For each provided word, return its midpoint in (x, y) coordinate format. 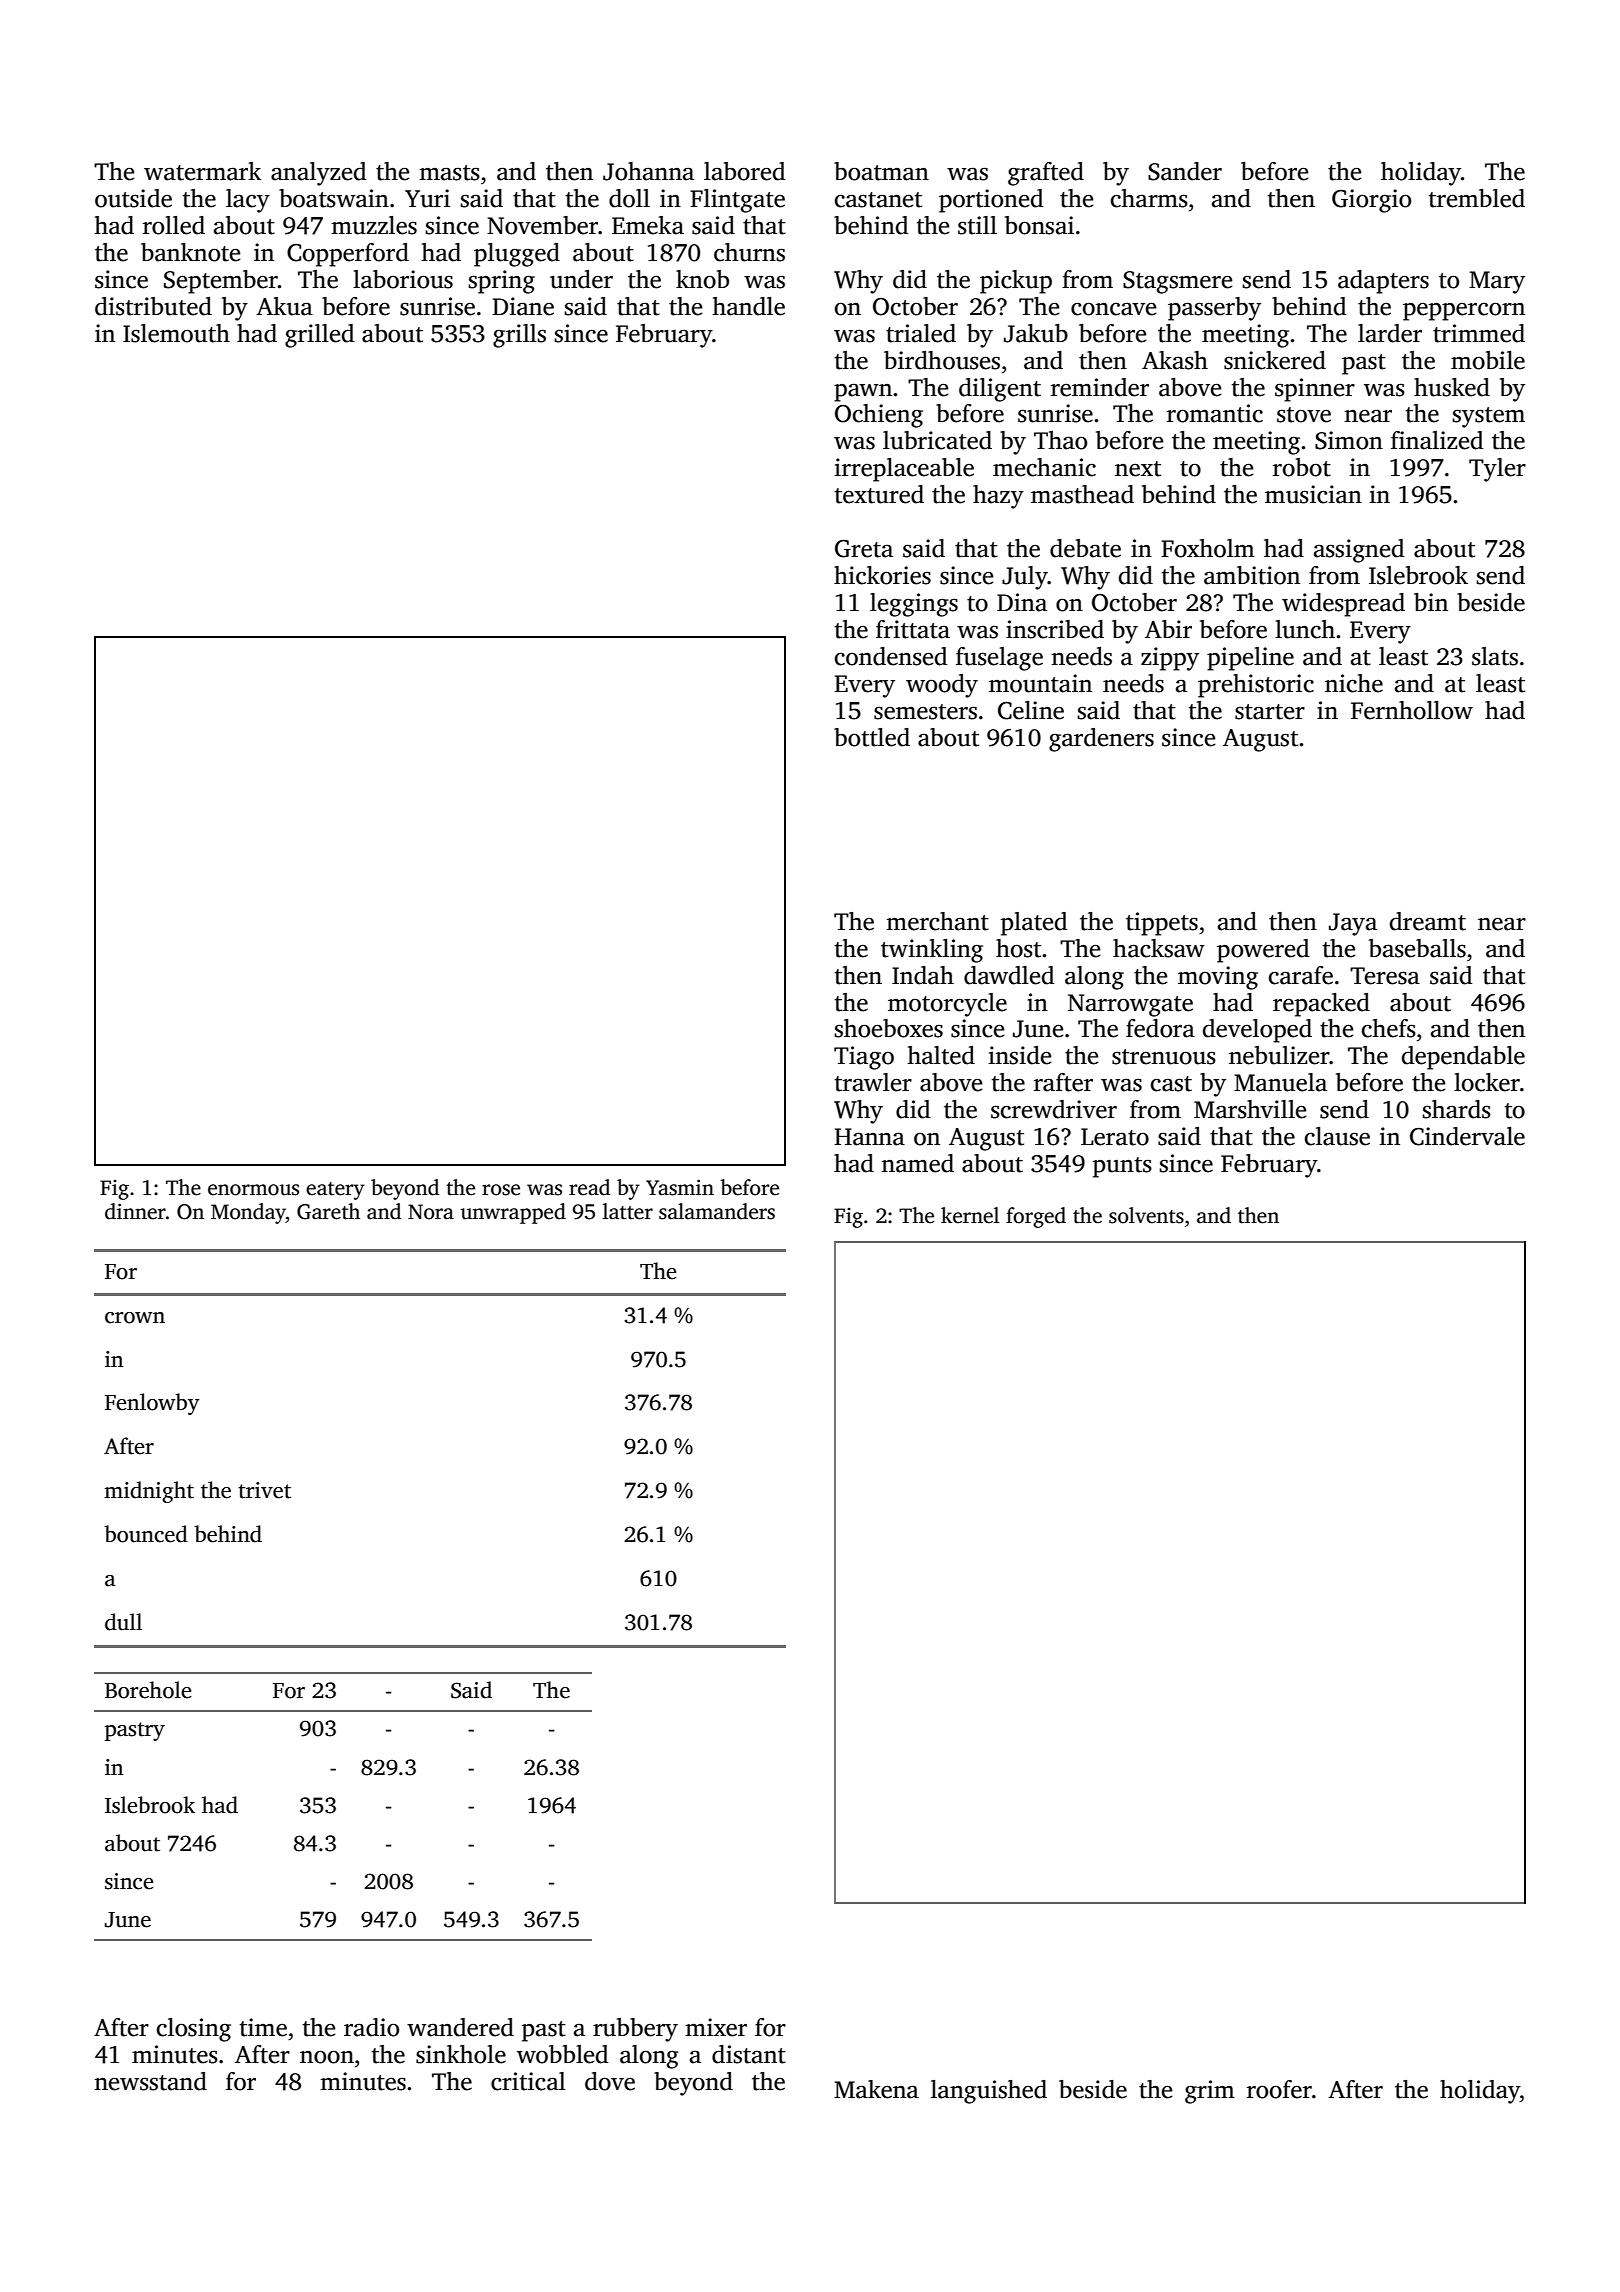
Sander (1185, 171)
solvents (1146, 1215)
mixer (716, 2027)
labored (745, 171)
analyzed (319, 174)
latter (628, 1211)
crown (135, 1318)
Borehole (148, 1690)
